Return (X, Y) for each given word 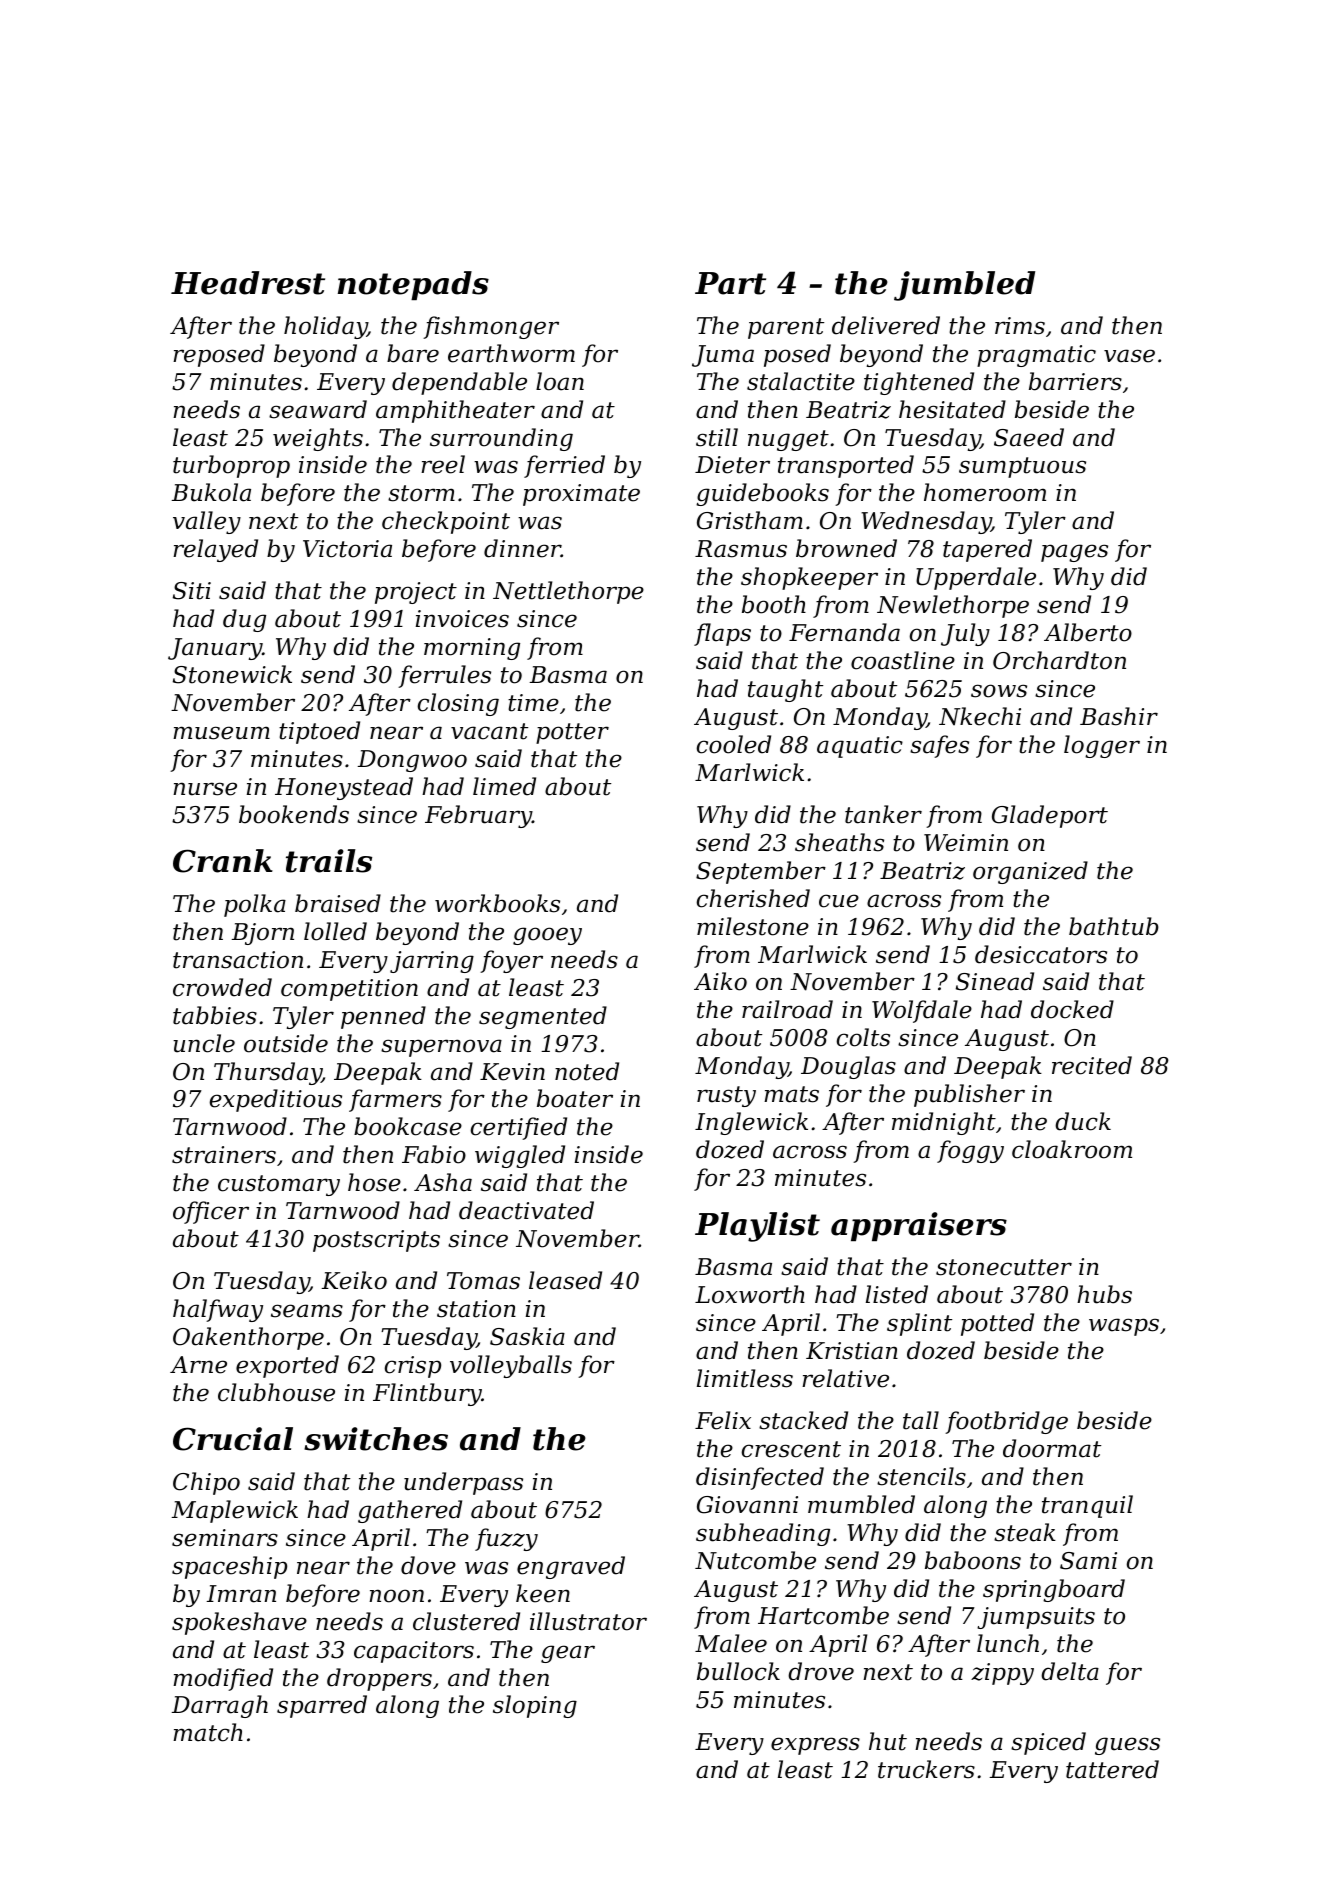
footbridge (1006, 1422)
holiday (325, 327)
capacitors (414, 1652)
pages (1074, 553)
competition (349, 990)
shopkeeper (809, 578)
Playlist (757, 1227)
